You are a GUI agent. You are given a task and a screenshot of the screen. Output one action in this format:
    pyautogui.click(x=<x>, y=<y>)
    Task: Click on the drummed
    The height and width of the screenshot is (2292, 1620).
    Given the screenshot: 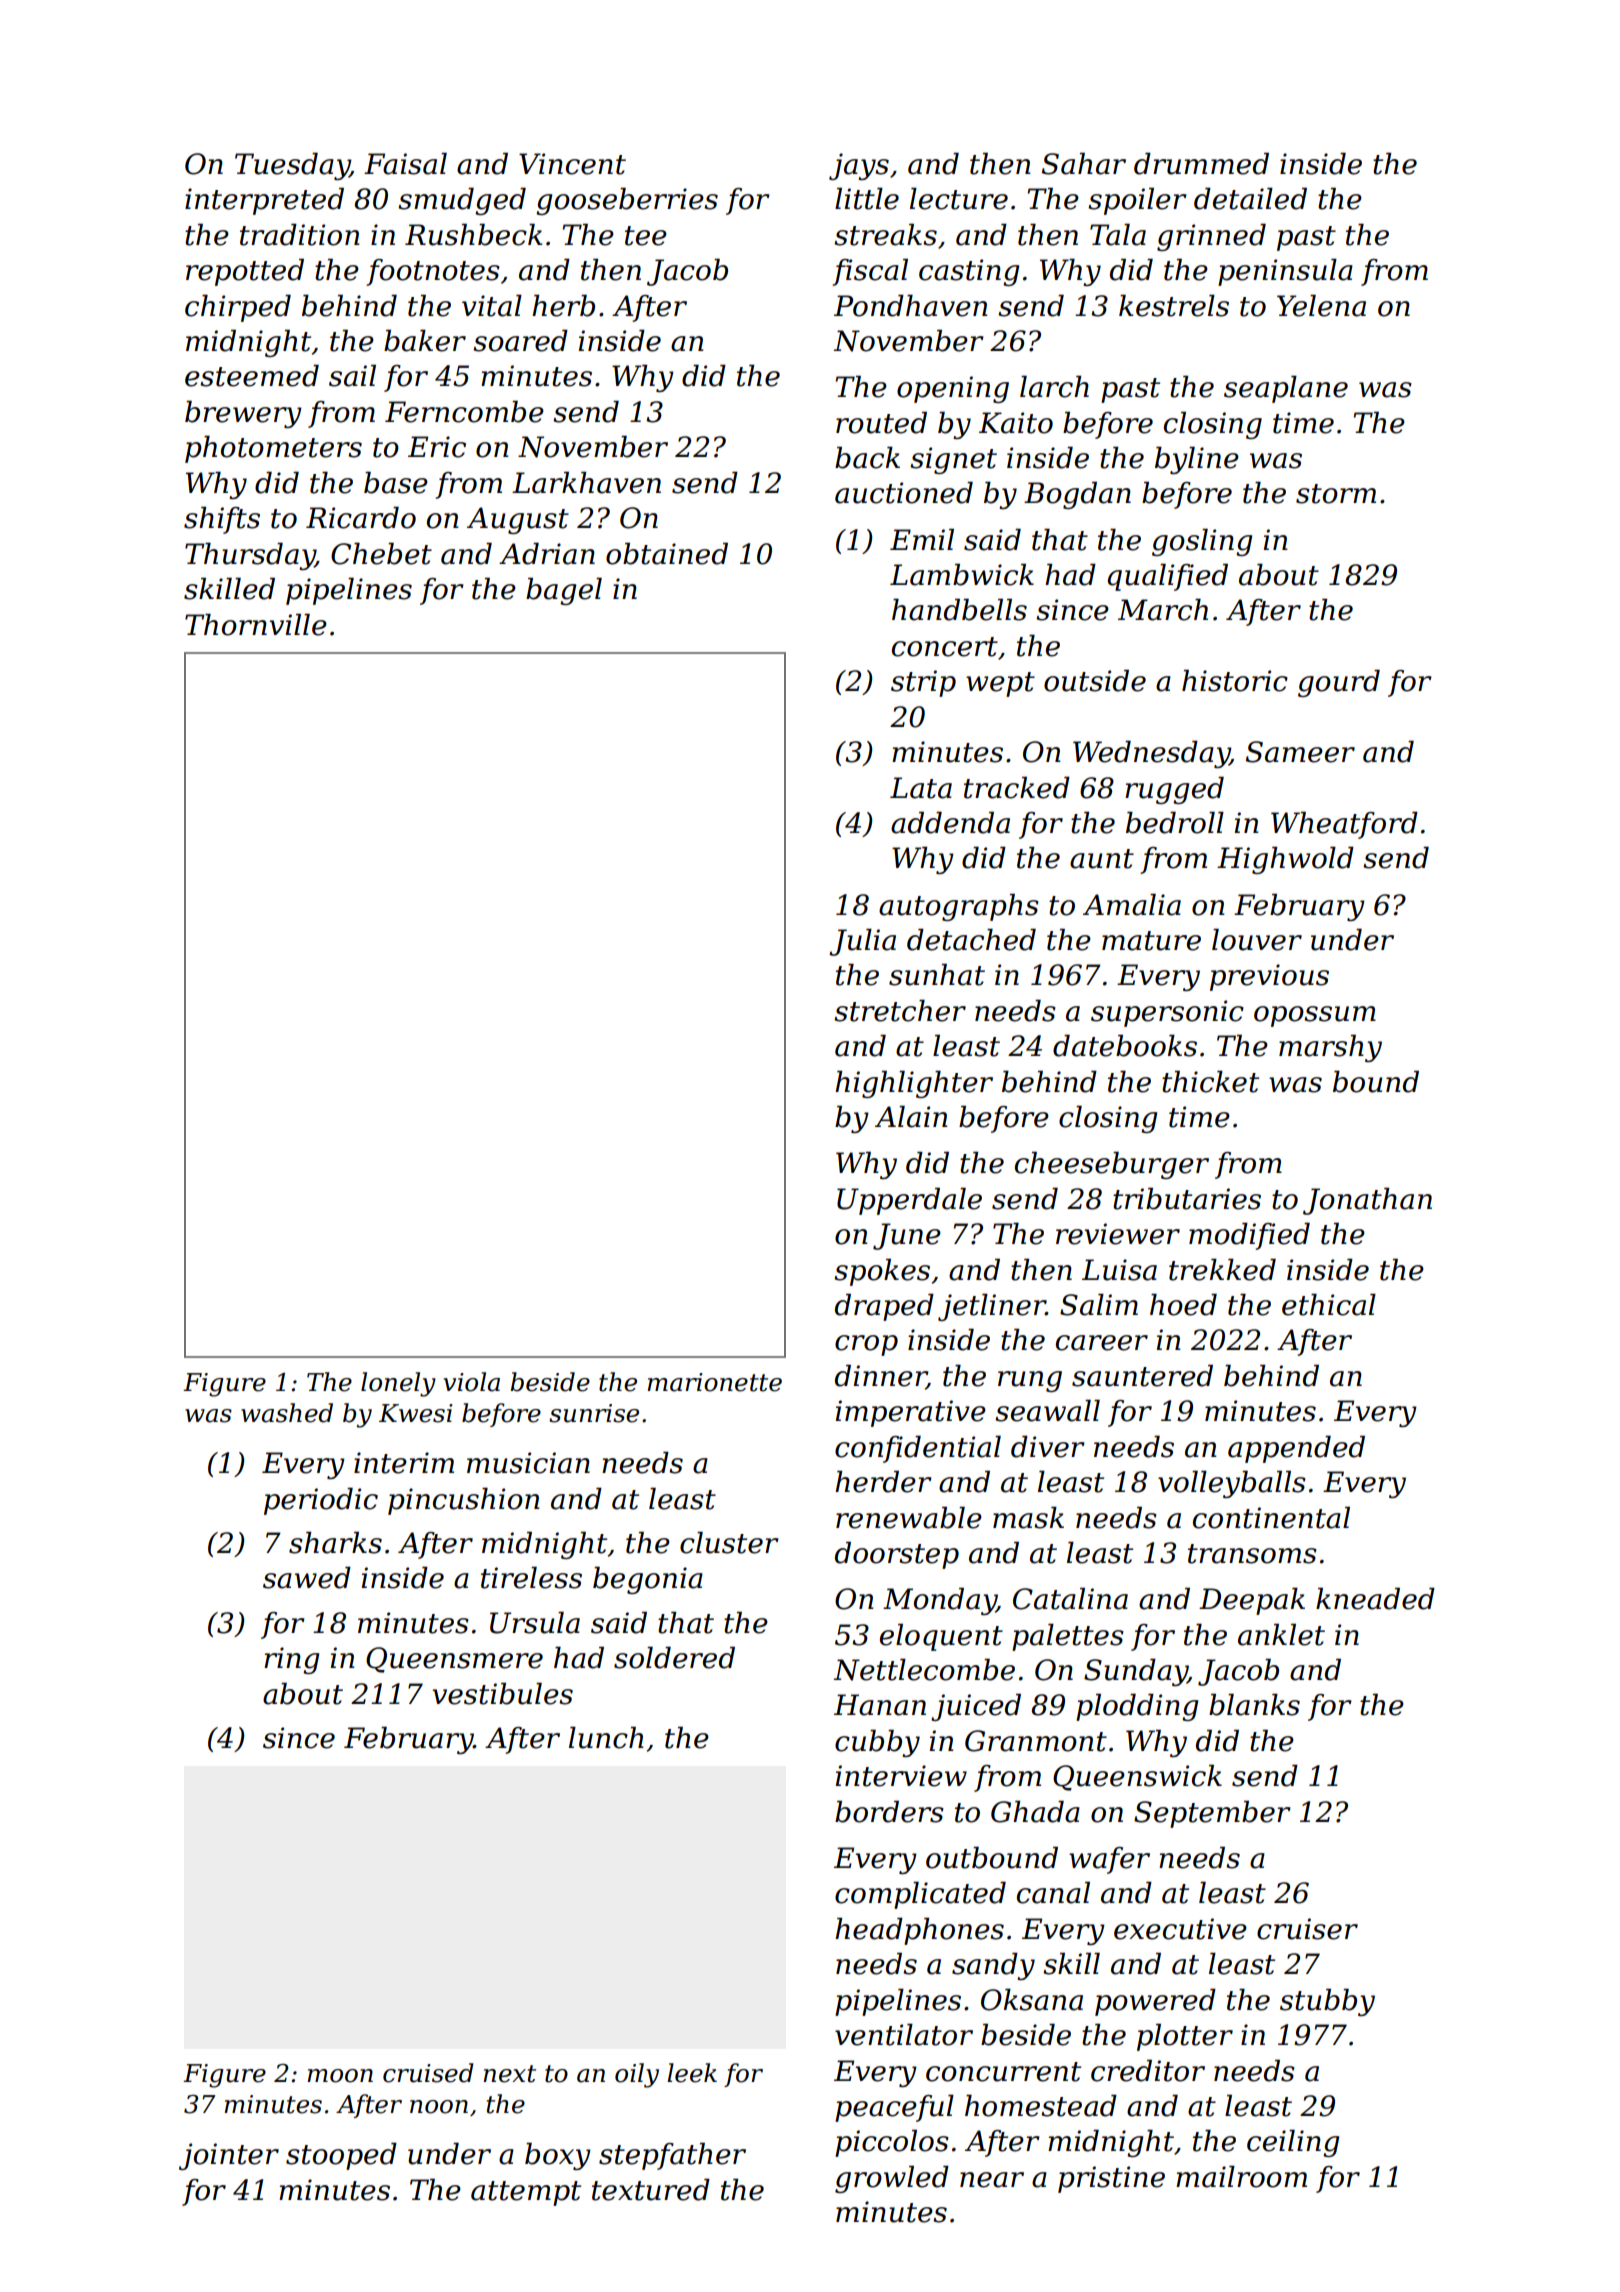 What is the action you would take?
    pyautogui.click(x=1201, y=164)
